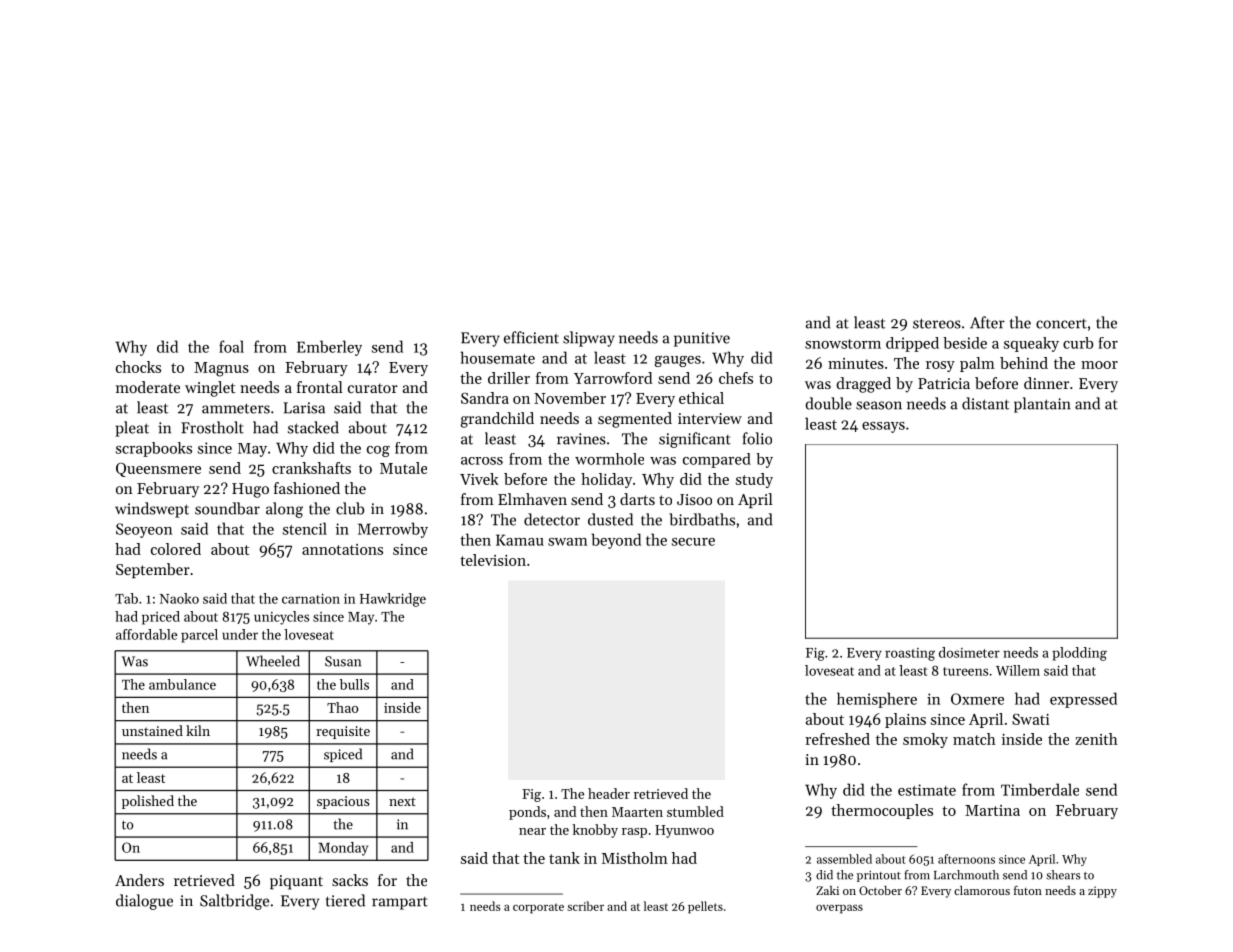 The image size is (1233, 952). What do you see at coordinates (329, 348) in the image?
I see `Emberley` at bounding box center [329, 348].
